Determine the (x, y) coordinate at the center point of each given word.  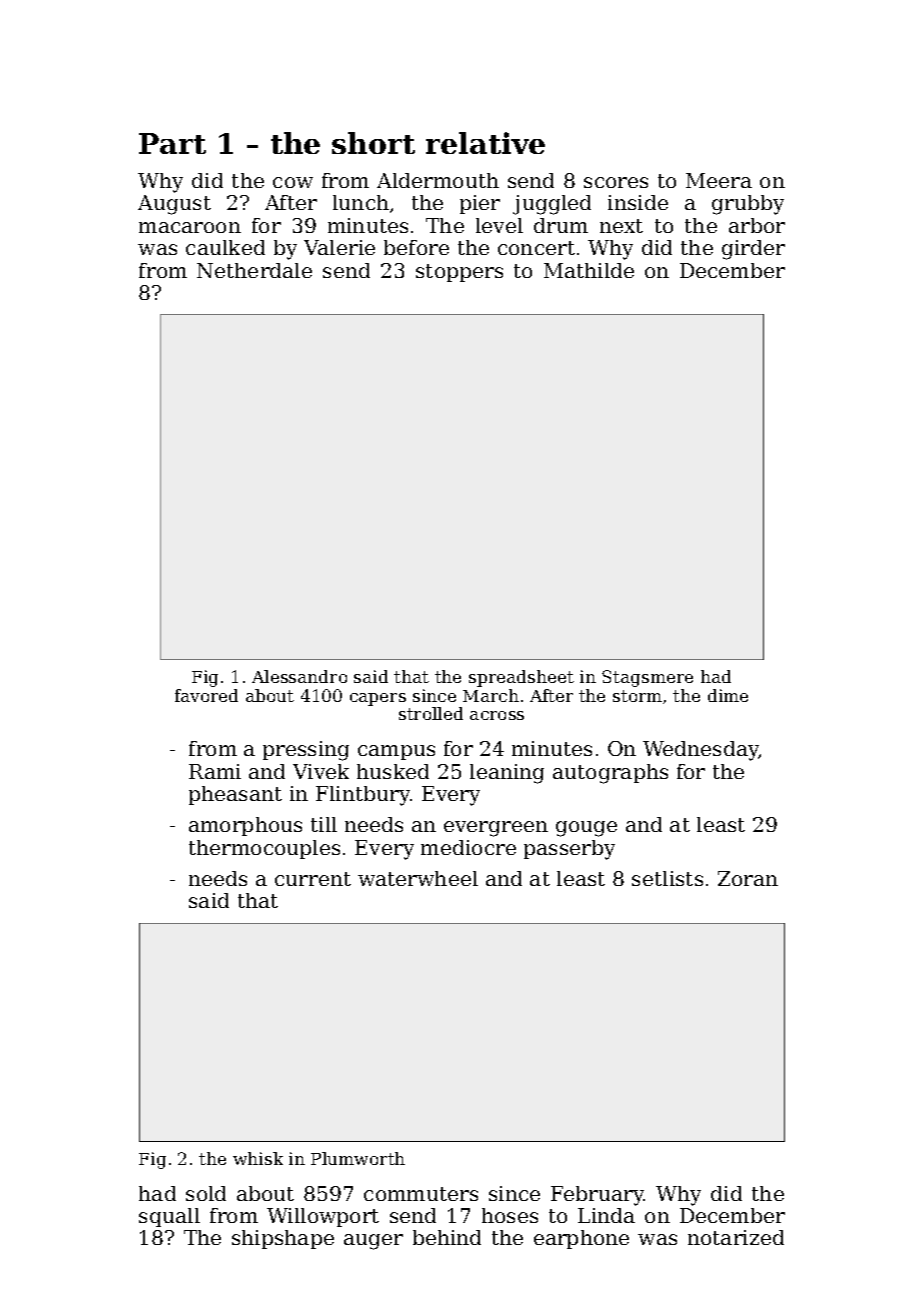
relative (485, 143)
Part (172, 143)
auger (373, 1242)
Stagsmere (647, 678)
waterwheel (418, 878)
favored (206, 695)
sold (206, 1193)
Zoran (748, 878)
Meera (719, 180)
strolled (431, 713)
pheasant (235, 795)
